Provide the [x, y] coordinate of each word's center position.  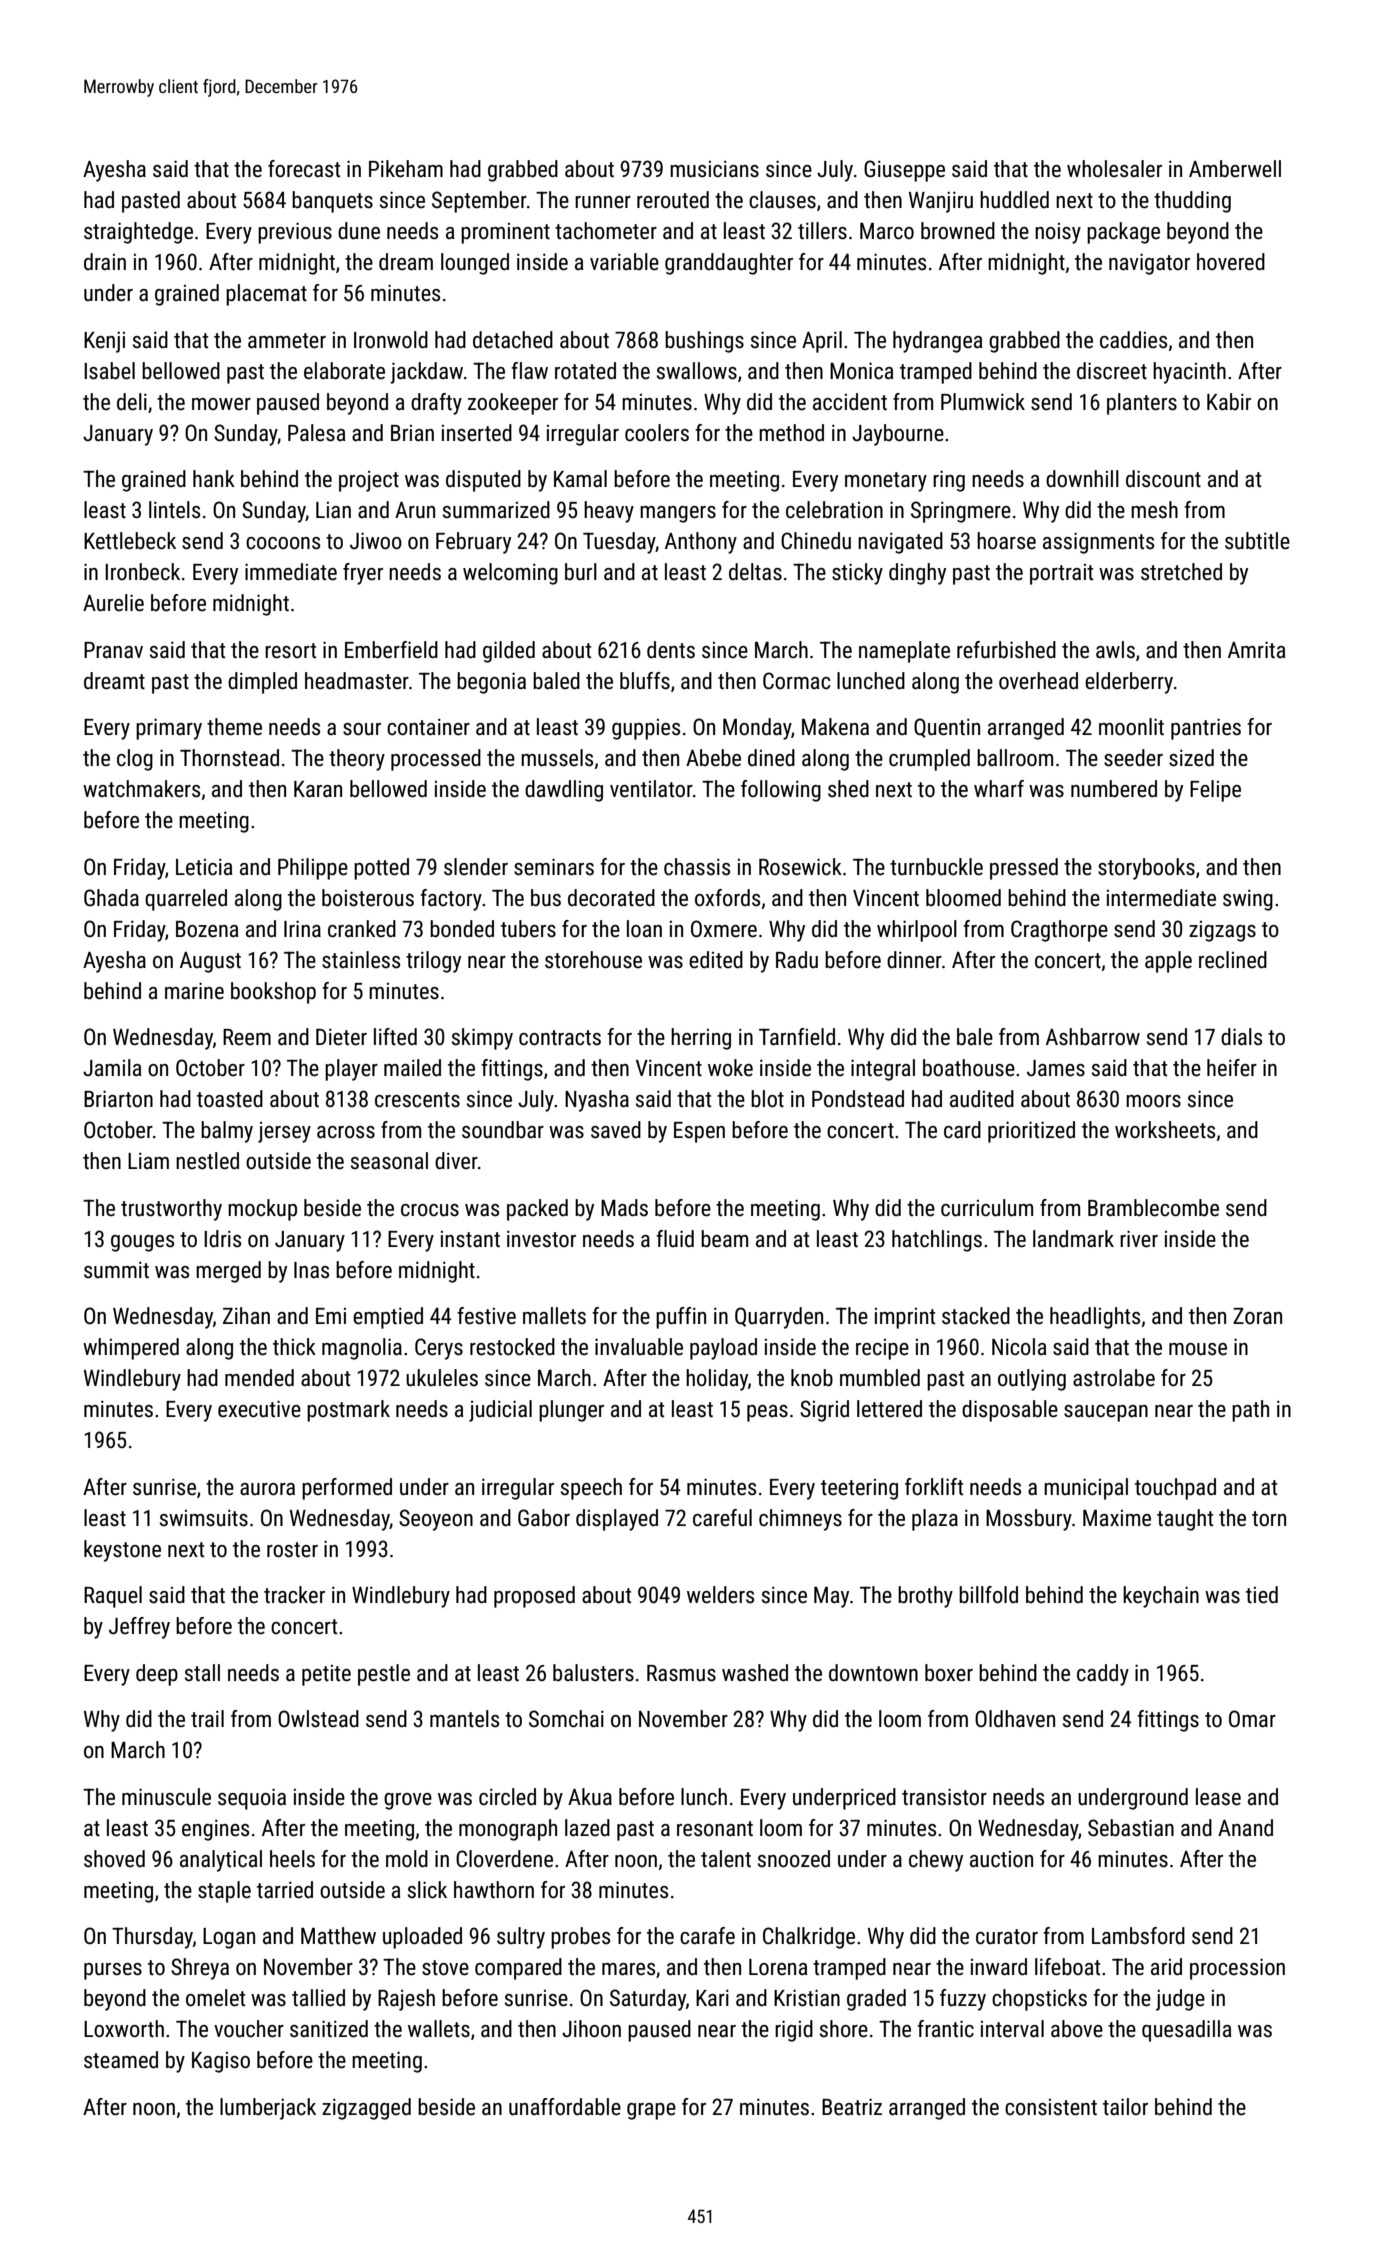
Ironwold [391, 340]
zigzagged [366, 2109]
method [791, 433]
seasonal [389, 1161]
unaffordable [565, 2107]
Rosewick [800, 867]
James [1056, 1068]
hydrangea [938, 342]
